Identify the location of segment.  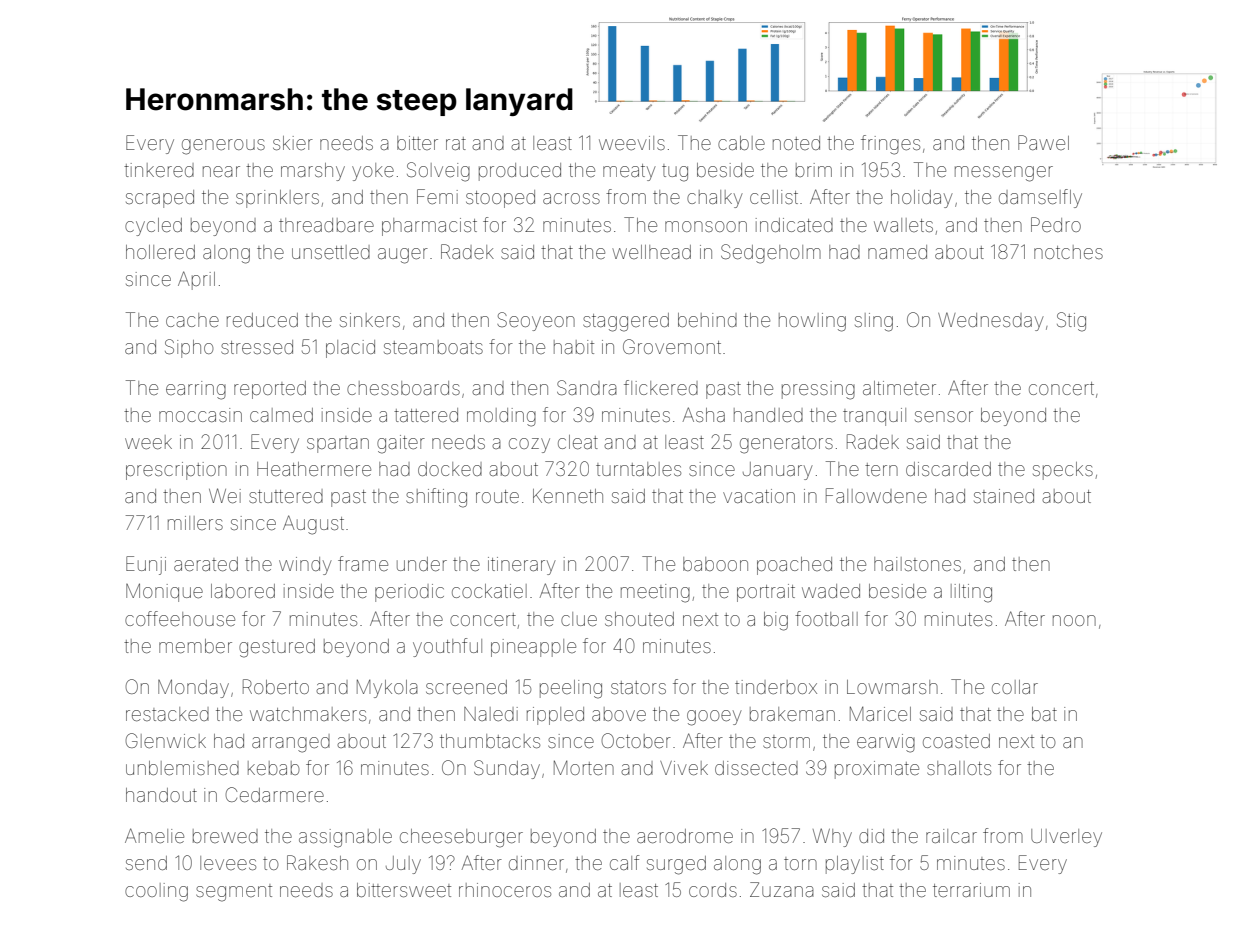
(234, 893).
